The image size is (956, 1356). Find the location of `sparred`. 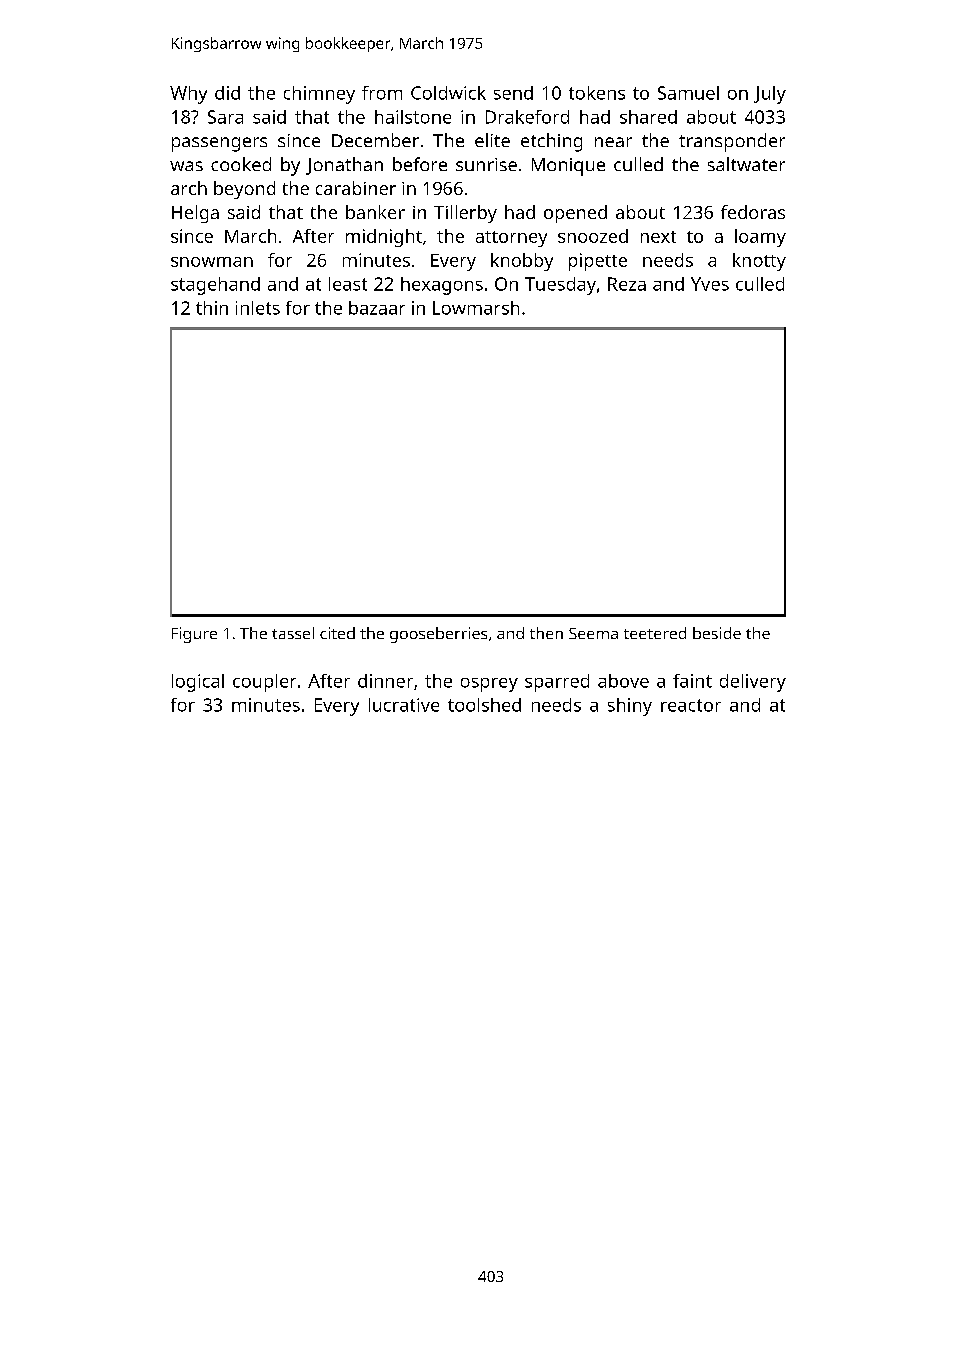

sparred is located at coordinates (557, 683).
